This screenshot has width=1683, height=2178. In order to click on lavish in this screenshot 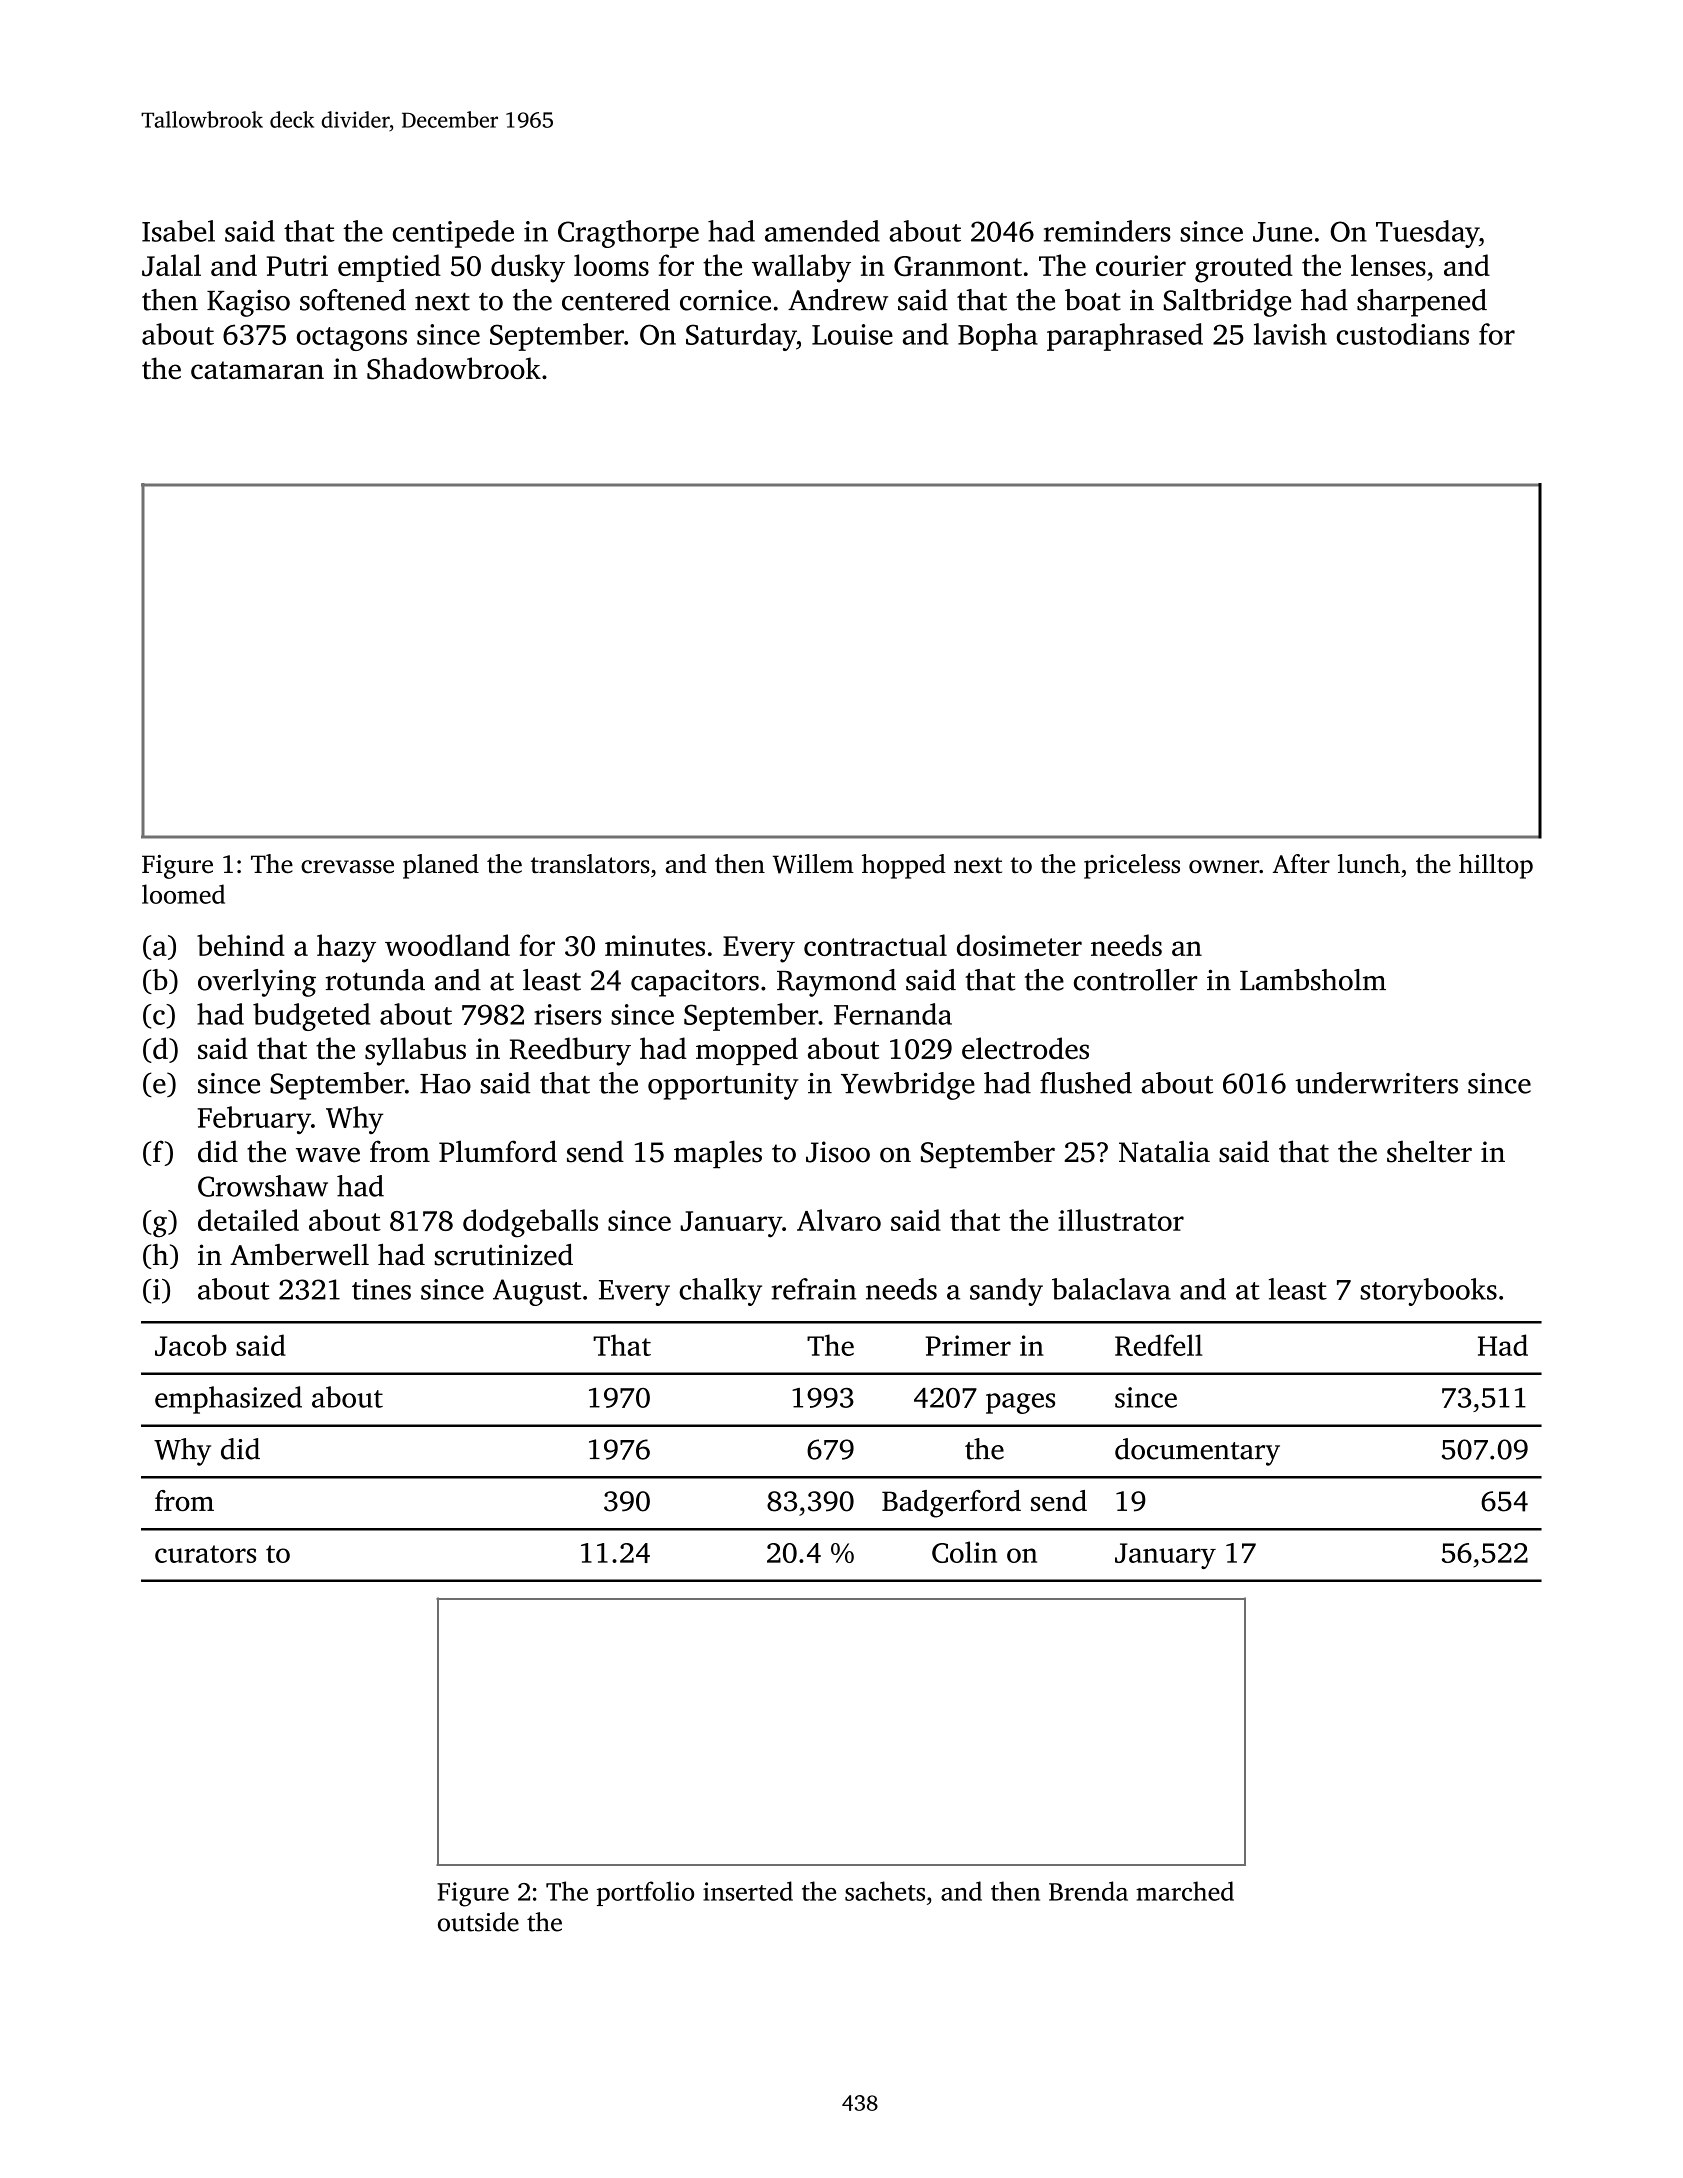, I will do `click(1290, 334)`.
